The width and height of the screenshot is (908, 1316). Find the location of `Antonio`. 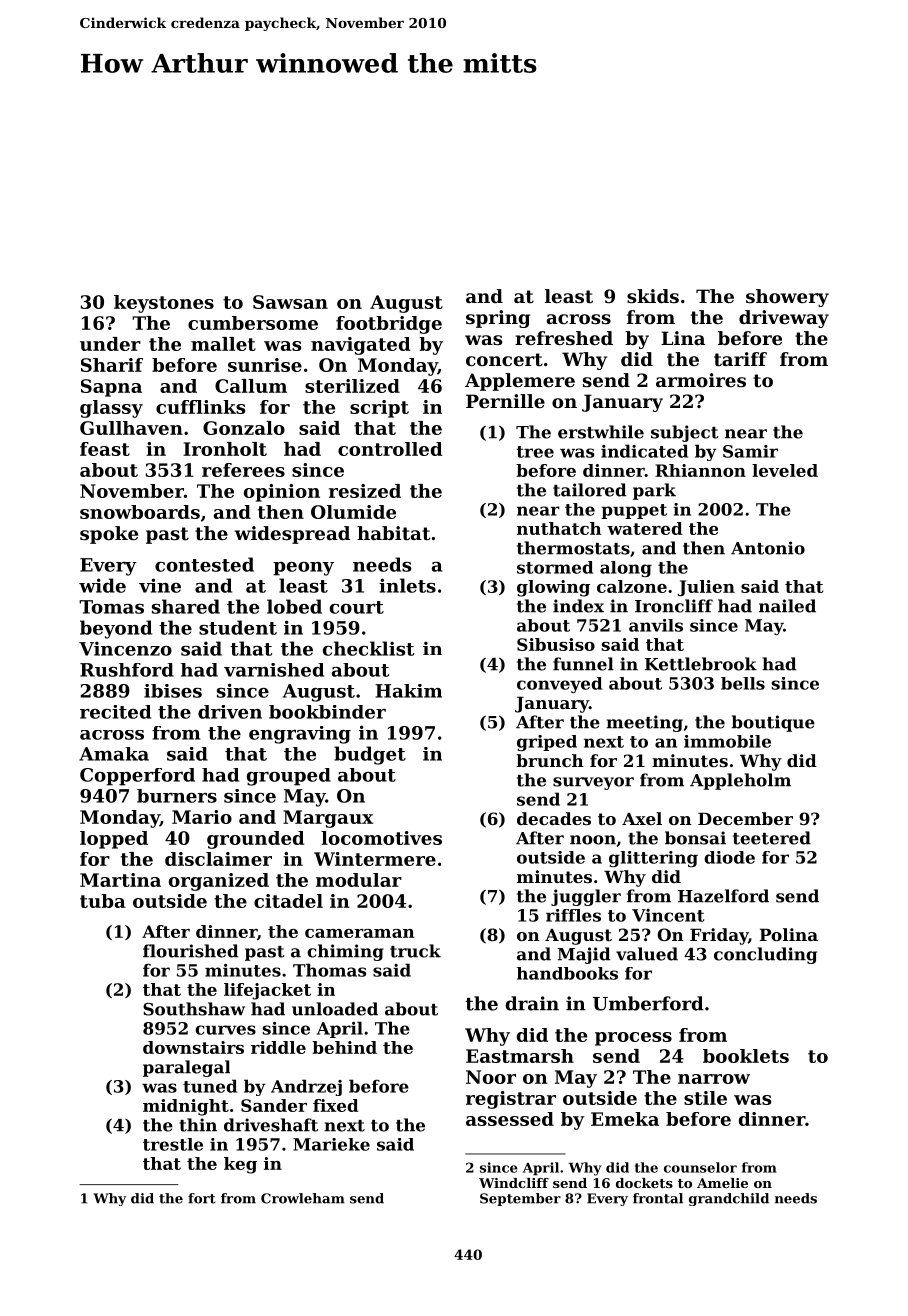

Antonio is located at coordinates (768, 548).
